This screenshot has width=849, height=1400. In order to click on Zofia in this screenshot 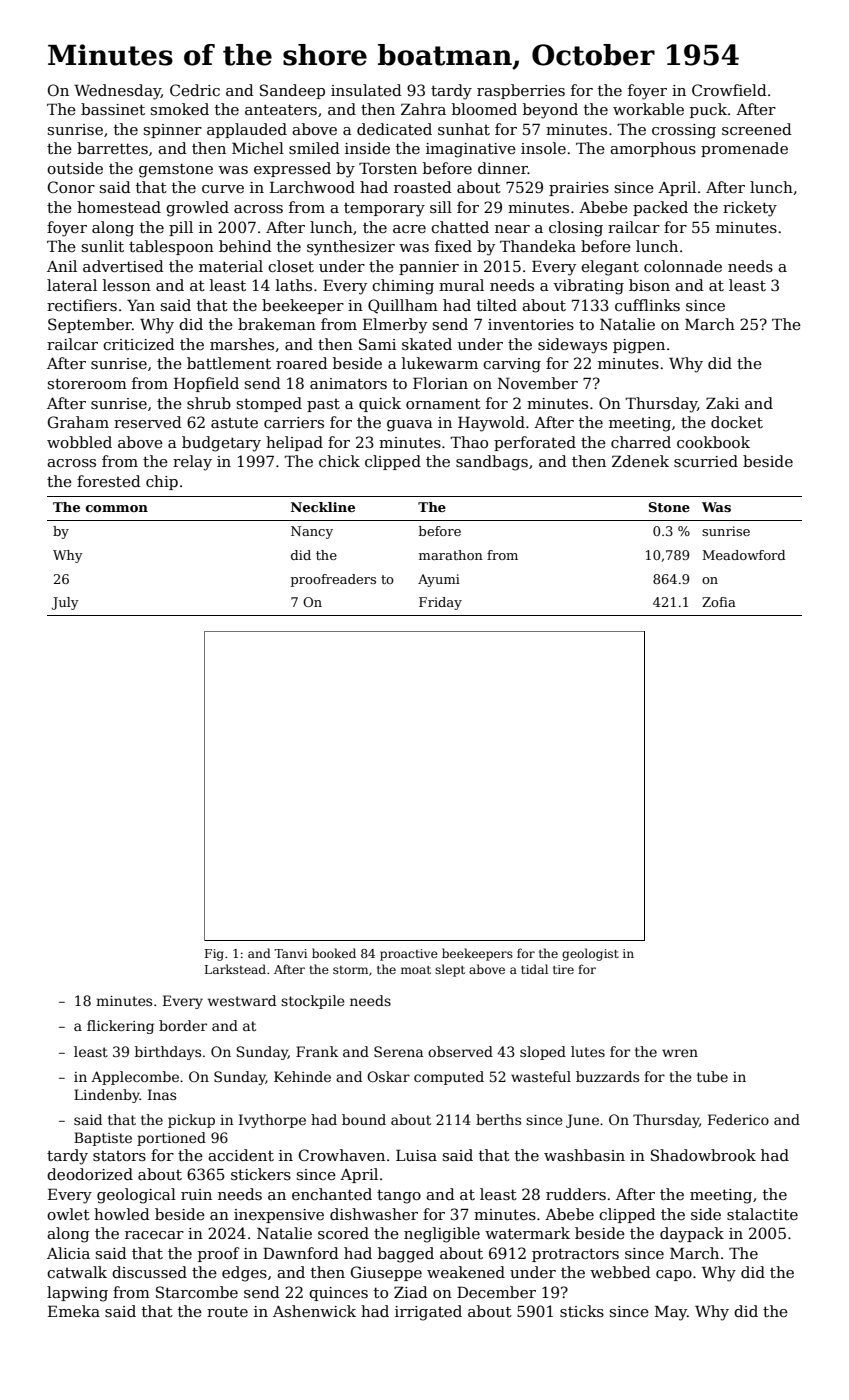, I will do `click(719, 602)`.
